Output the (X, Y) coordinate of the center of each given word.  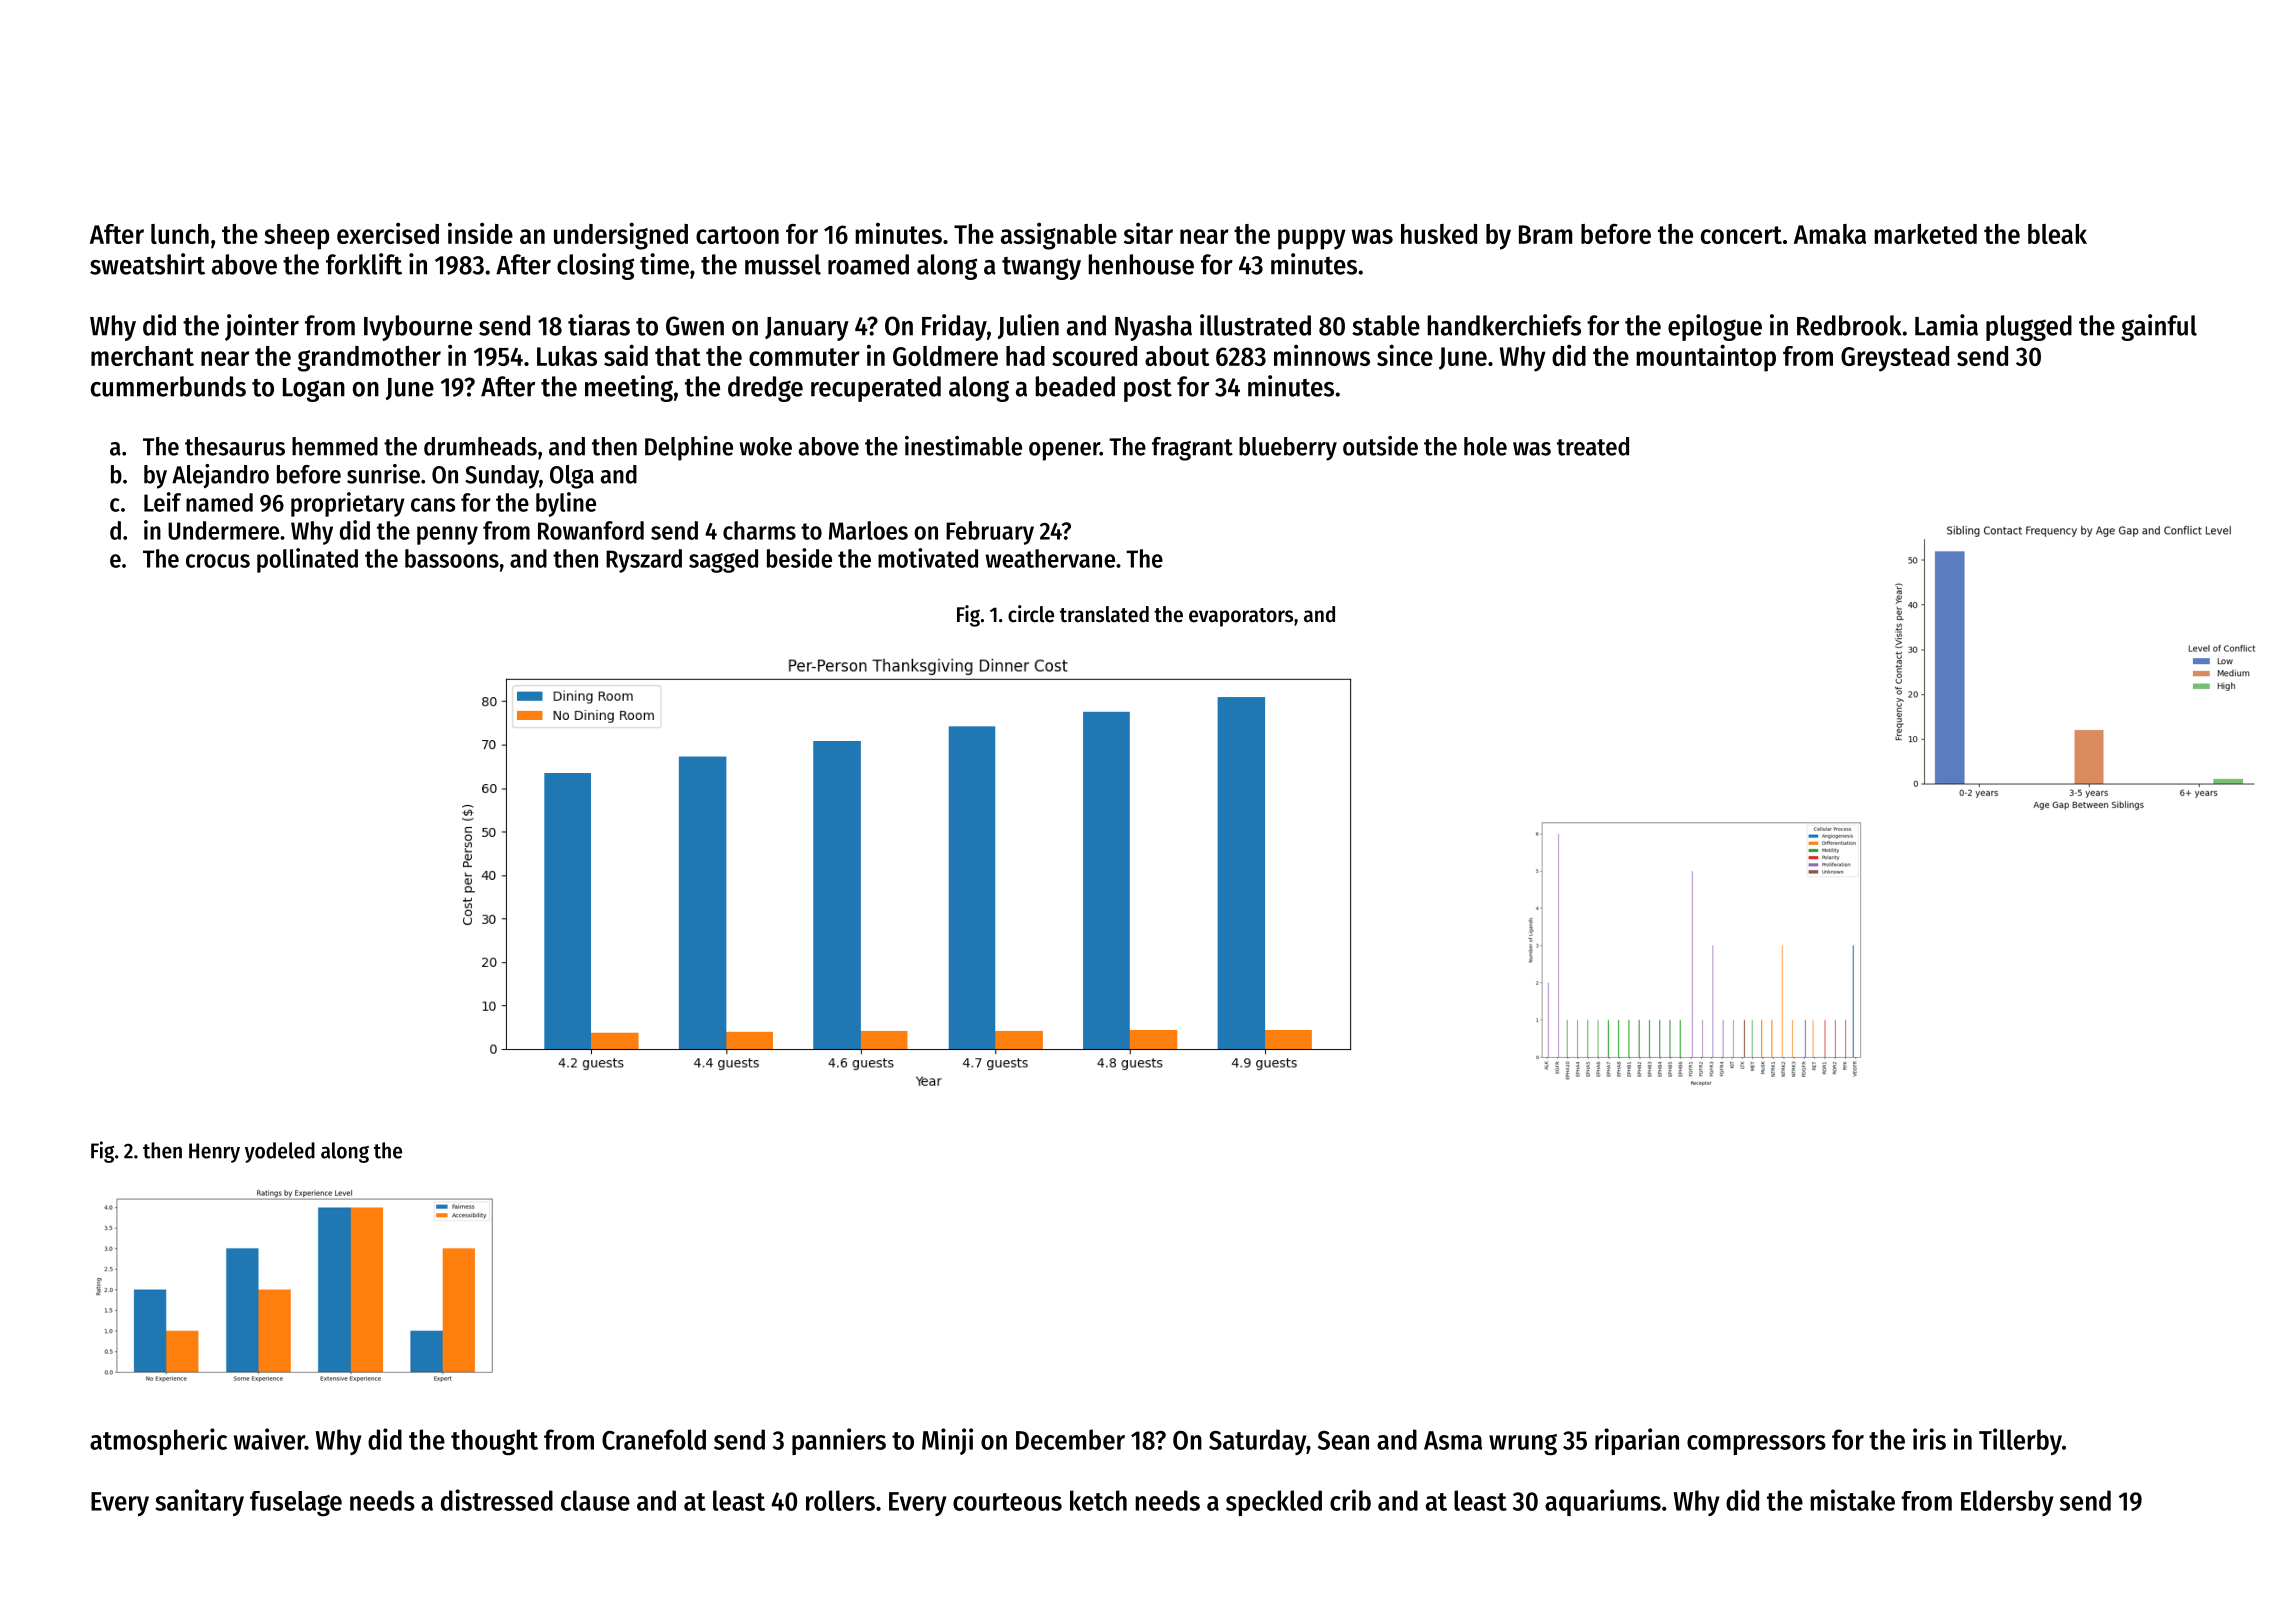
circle (1031, 614)
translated (1104, 614)
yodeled (280, 1152)
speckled (1274, 1503)
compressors (1756, 1445)
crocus (218, 561)
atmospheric (158, 1441)
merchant (142, 356)
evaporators (1241, 617)
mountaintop (1706, 358)
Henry (214, 1153)
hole (1485, 446)
